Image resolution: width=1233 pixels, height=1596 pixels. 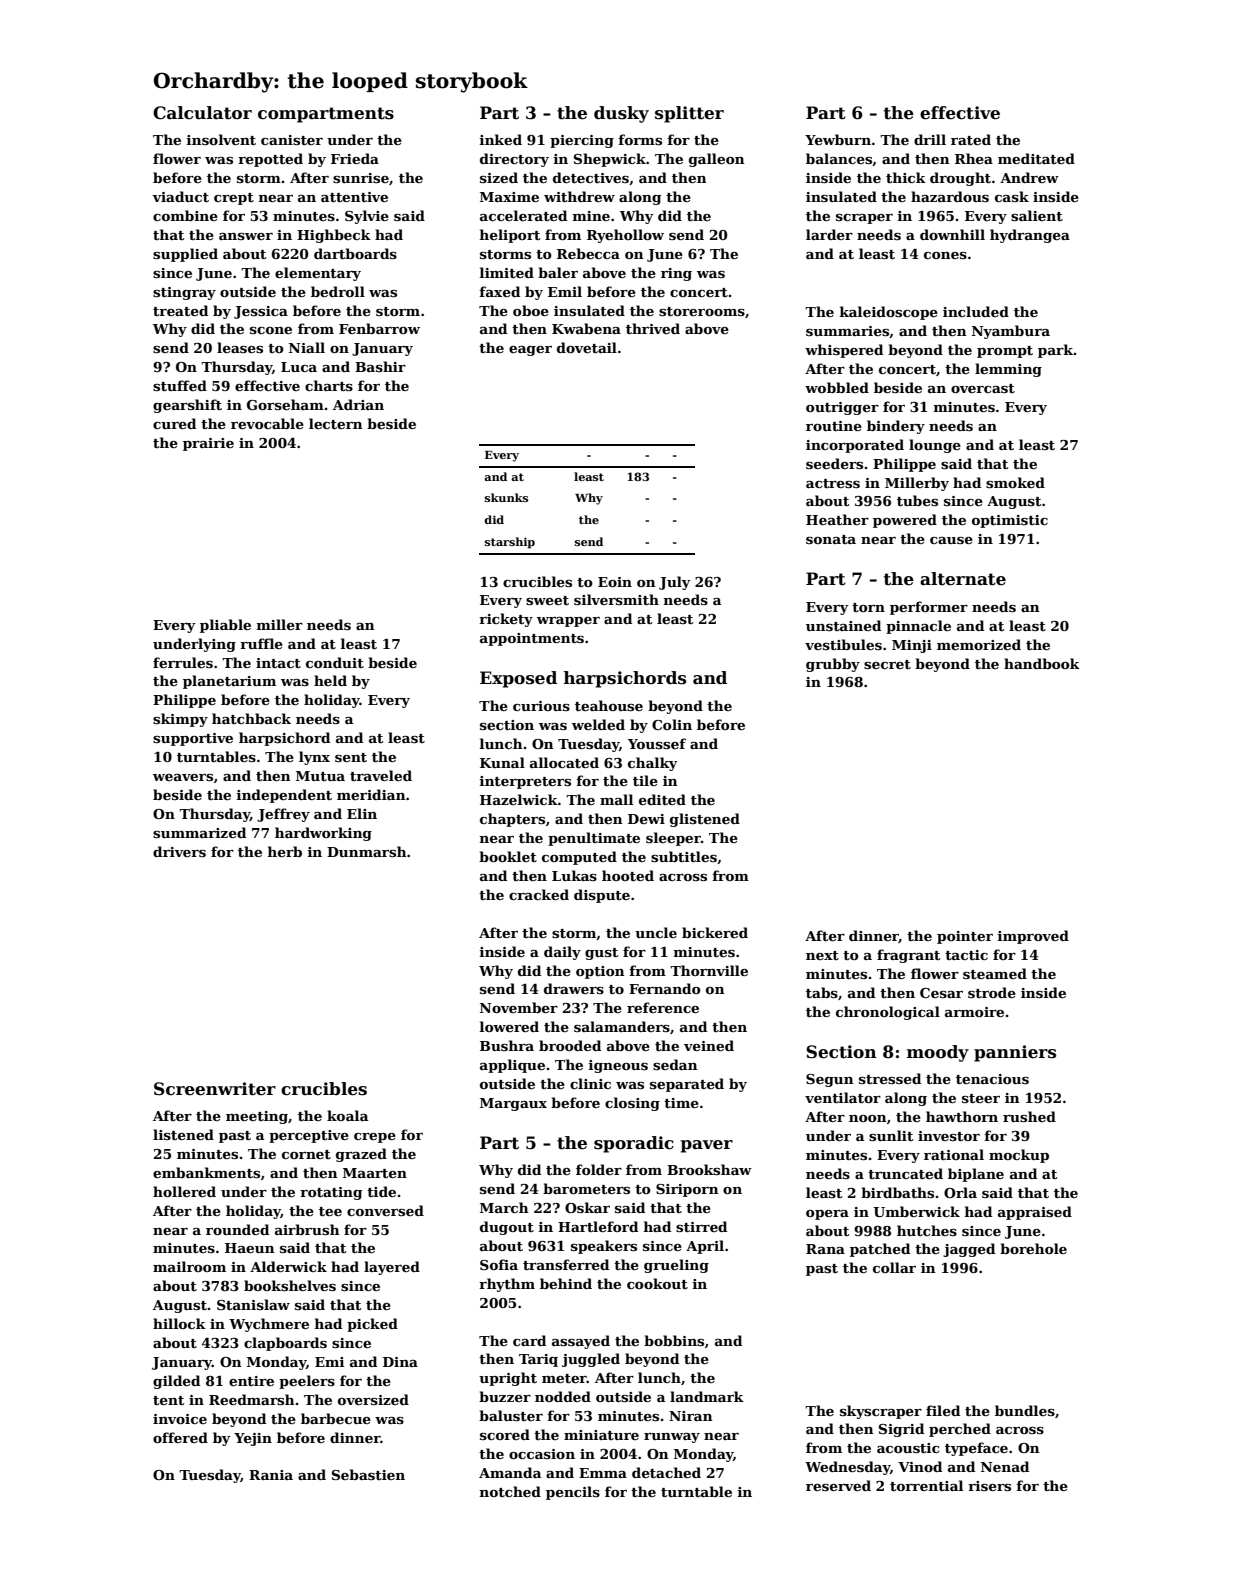 What do you see at coordinates (225, 626) in the document?
I see `pliable` at bounding box center [225, 626].
